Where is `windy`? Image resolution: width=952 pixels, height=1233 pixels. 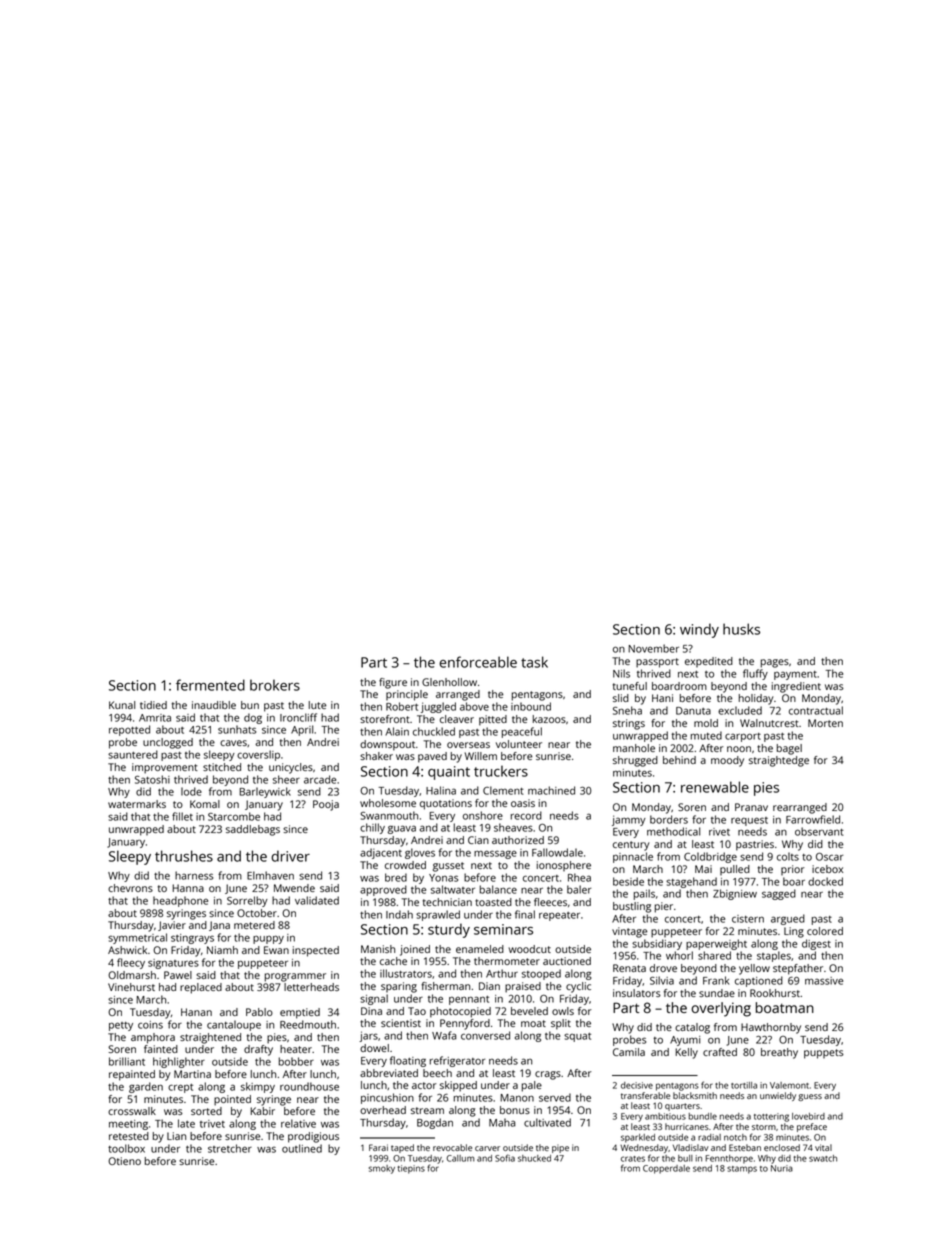 windy is located at coordinates (699, 630).
